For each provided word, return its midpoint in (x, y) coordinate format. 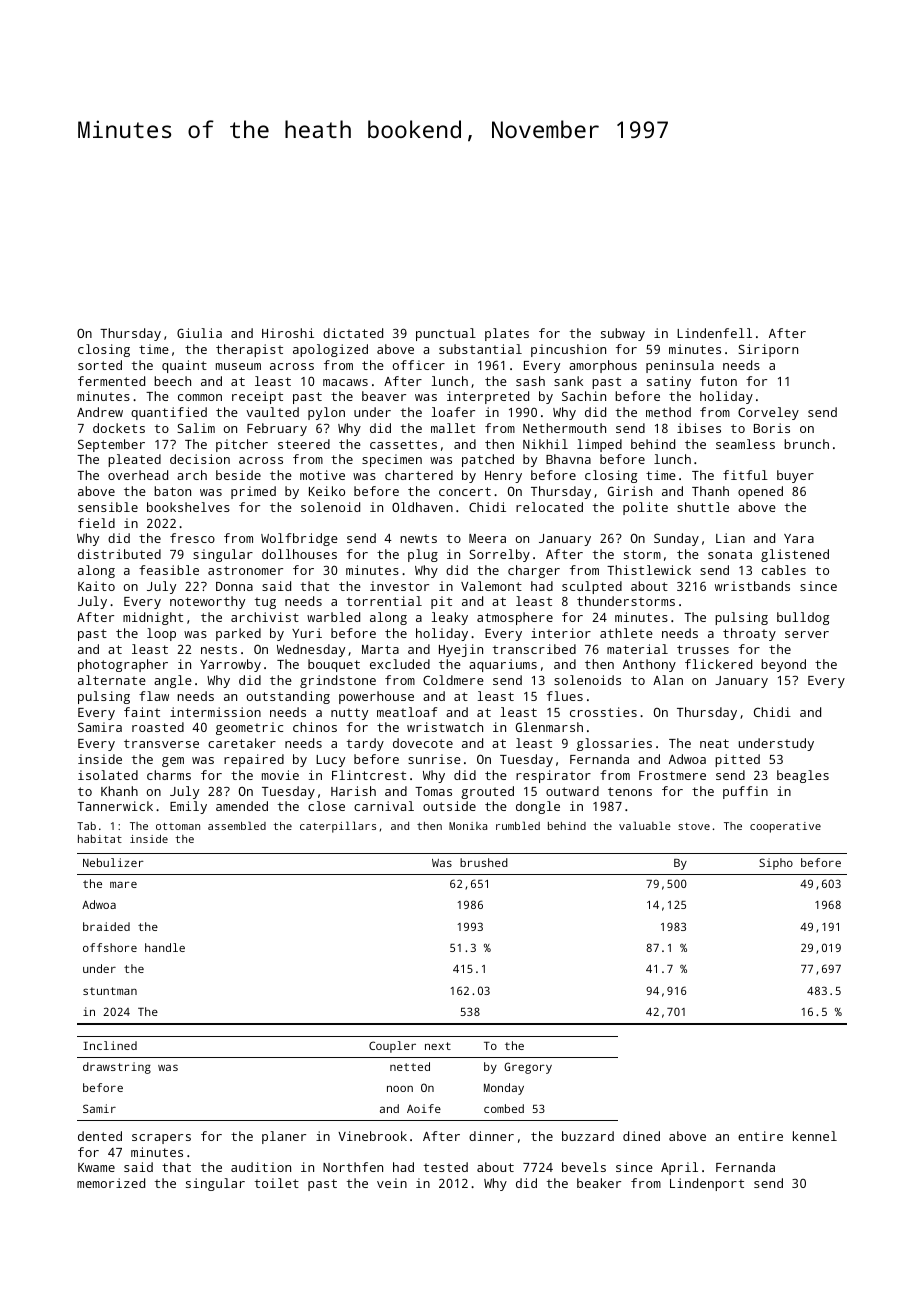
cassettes (403, 444)
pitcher (242, 445)
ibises (699, 428)
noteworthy (207, 602)
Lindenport (707, 1184)
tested (446, 1167)
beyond (783, 665)
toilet (277, 1183)
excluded (400, 664)
